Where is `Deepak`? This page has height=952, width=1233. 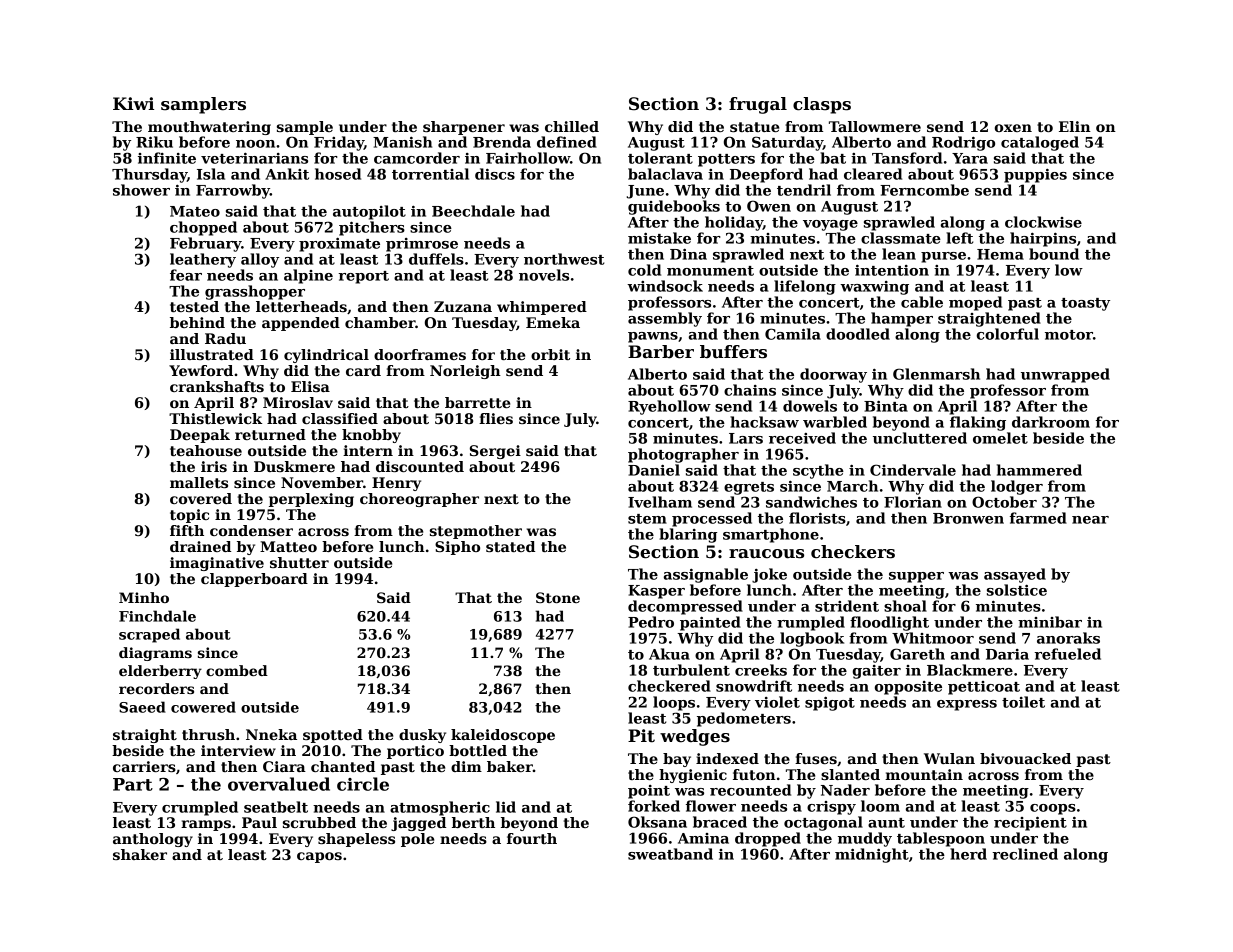 Deepak is located at coordinates (200, 436).
